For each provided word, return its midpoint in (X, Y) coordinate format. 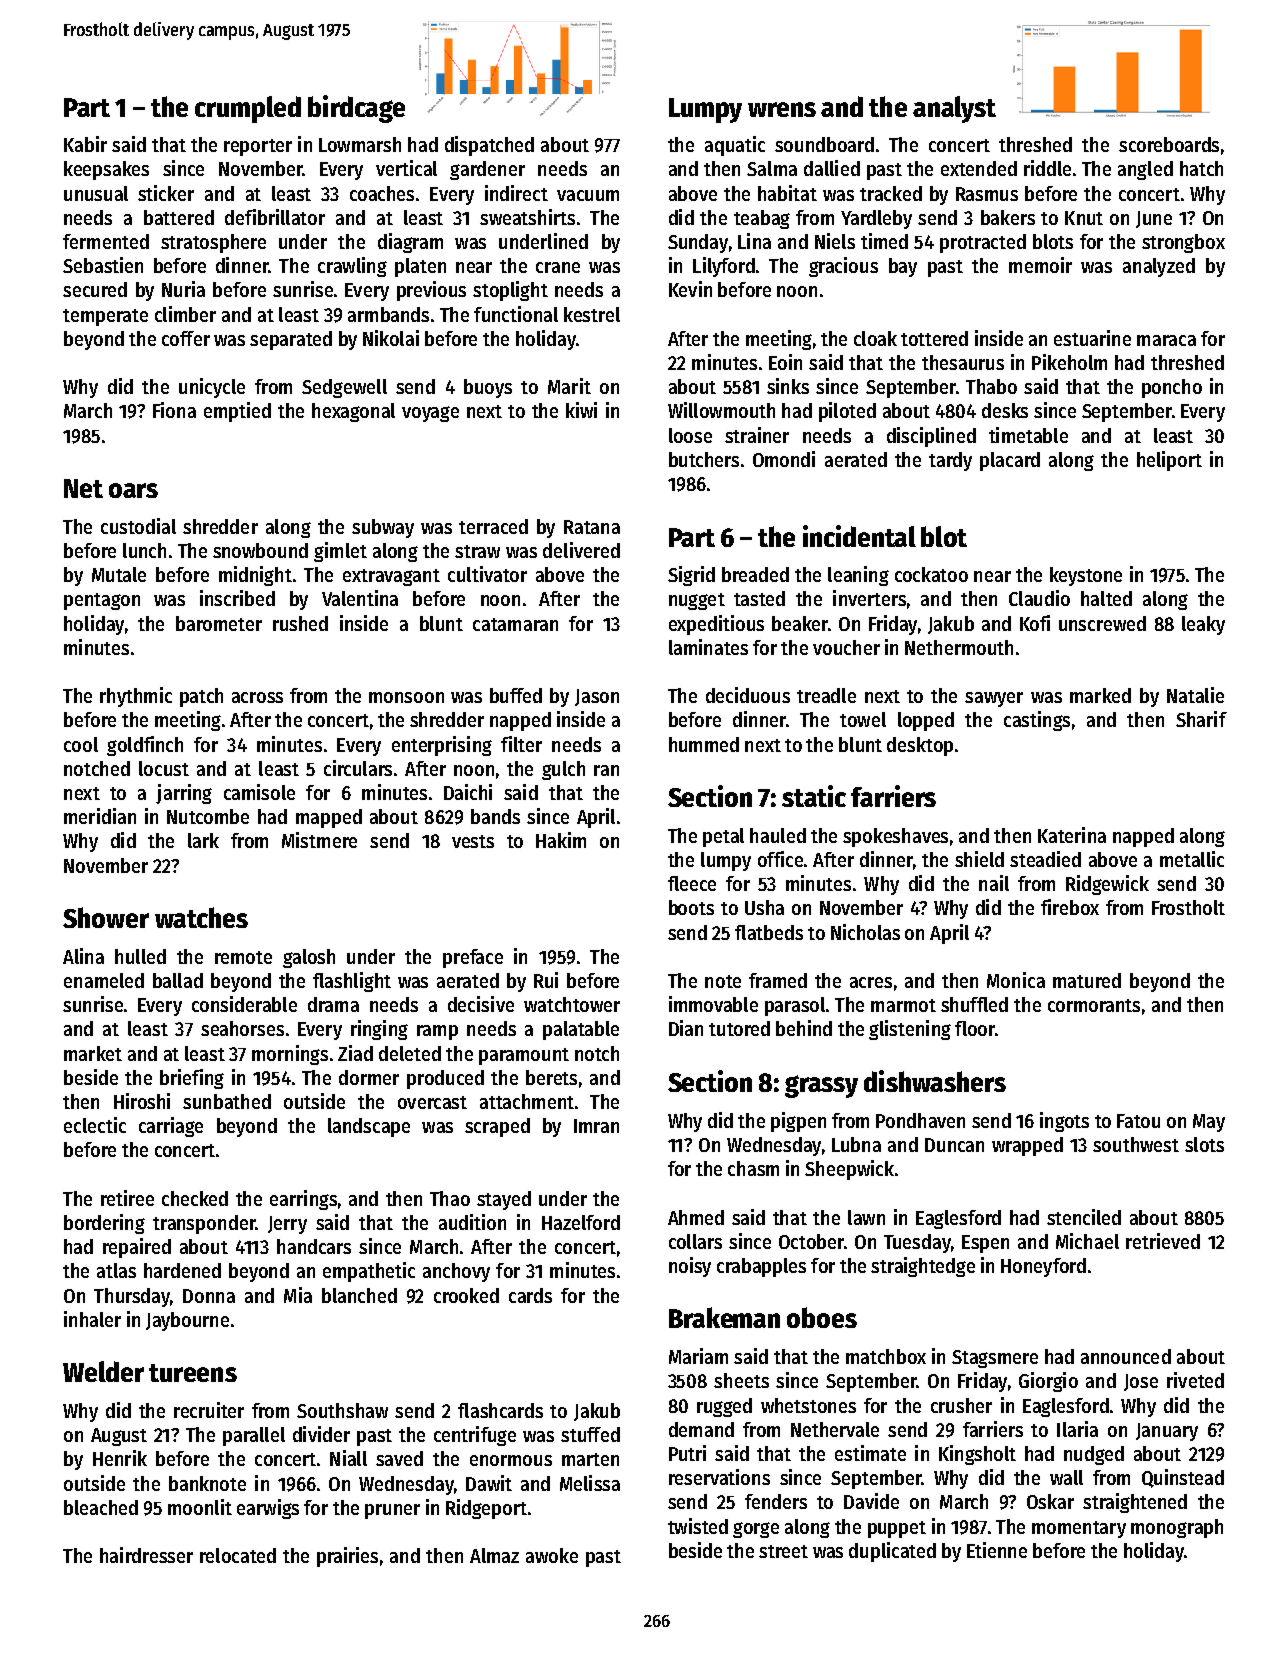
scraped (497, 1127)
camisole (259, 792)
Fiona (174, 410)
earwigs (268, 1509)
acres (871, 982)
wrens (782, 109)
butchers (704, 459)
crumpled (248, 109)
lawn (866, 1217)
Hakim (561, 840)
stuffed (590, 1434)
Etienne (997, 1550)
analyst (954, 109)
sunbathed (227, 1101)
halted (1106, 598)
